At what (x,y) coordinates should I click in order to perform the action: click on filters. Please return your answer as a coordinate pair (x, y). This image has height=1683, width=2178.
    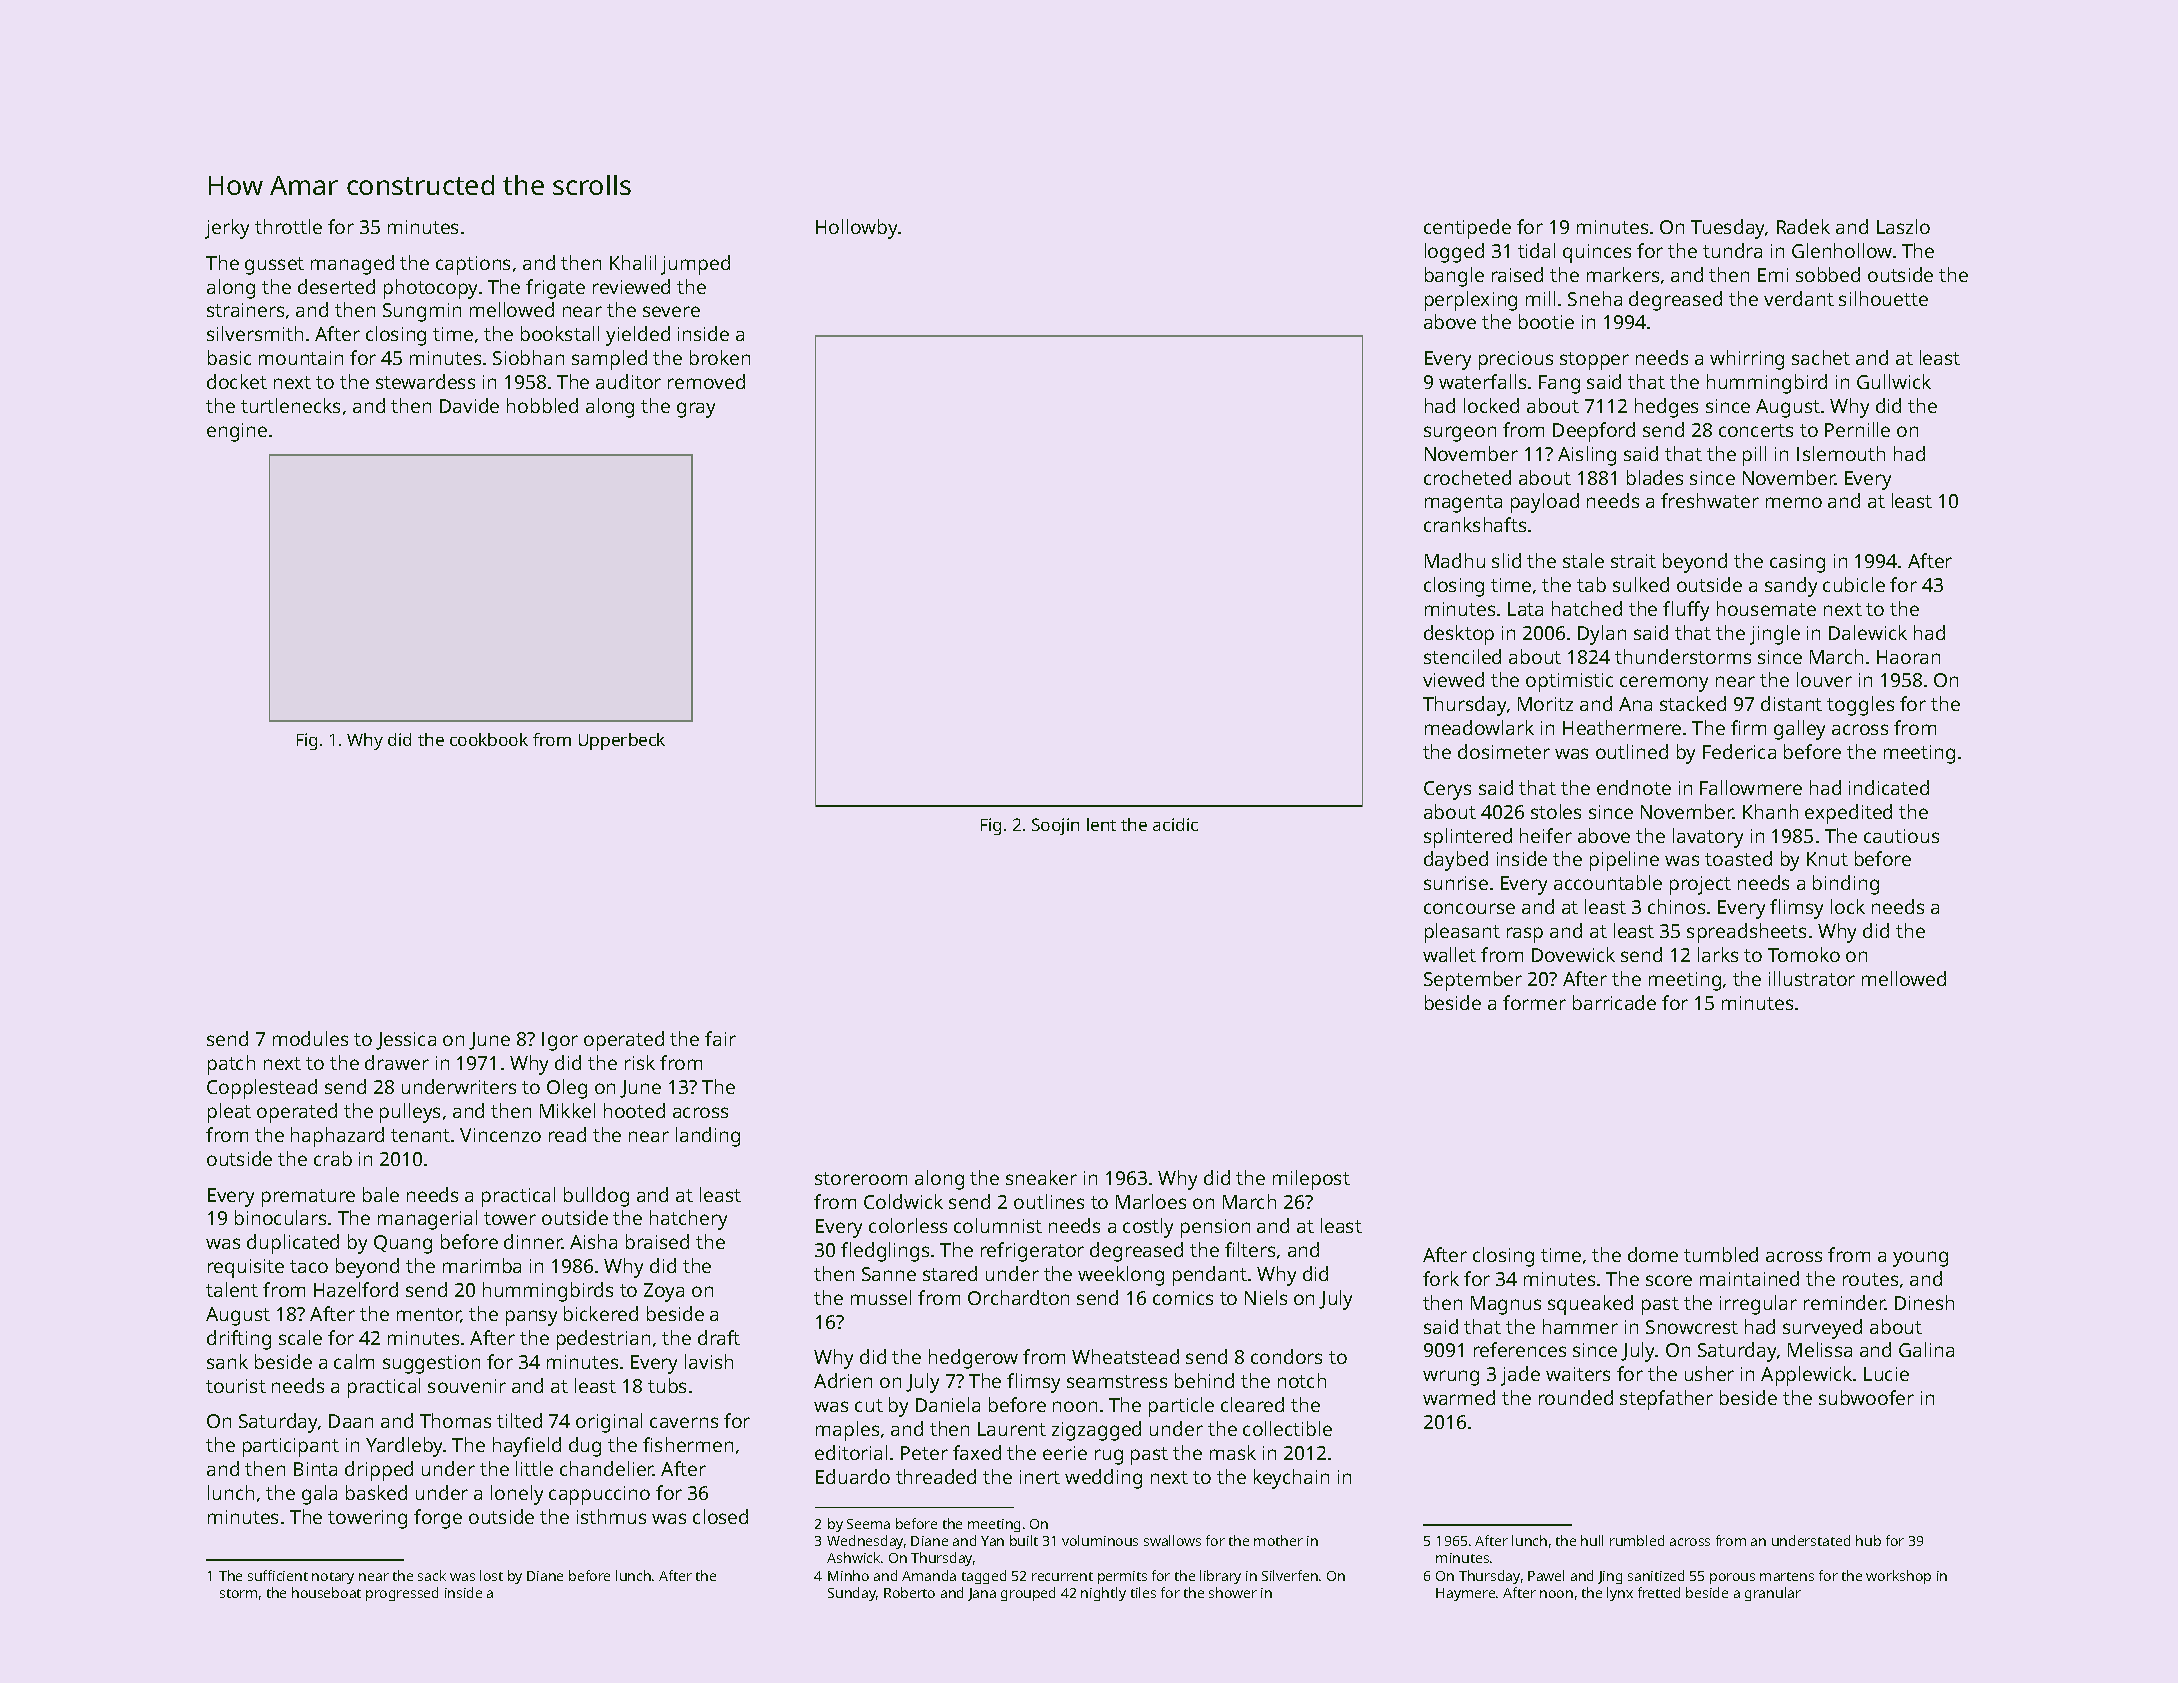
    Looking at the image, I should click on (1250, 1249).
